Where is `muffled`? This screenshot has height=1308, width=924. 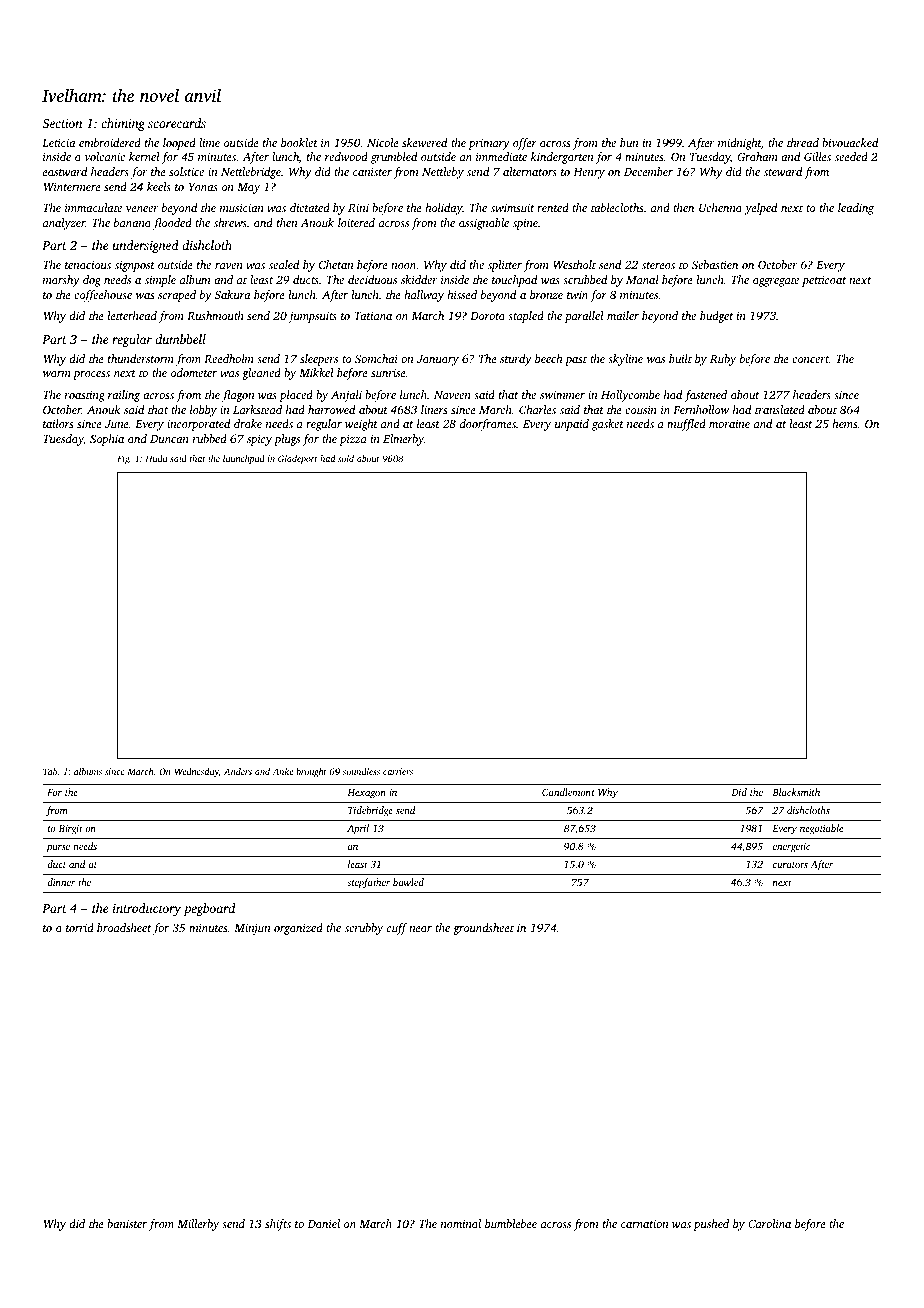 muffled is located at coordinates (686, 425).
